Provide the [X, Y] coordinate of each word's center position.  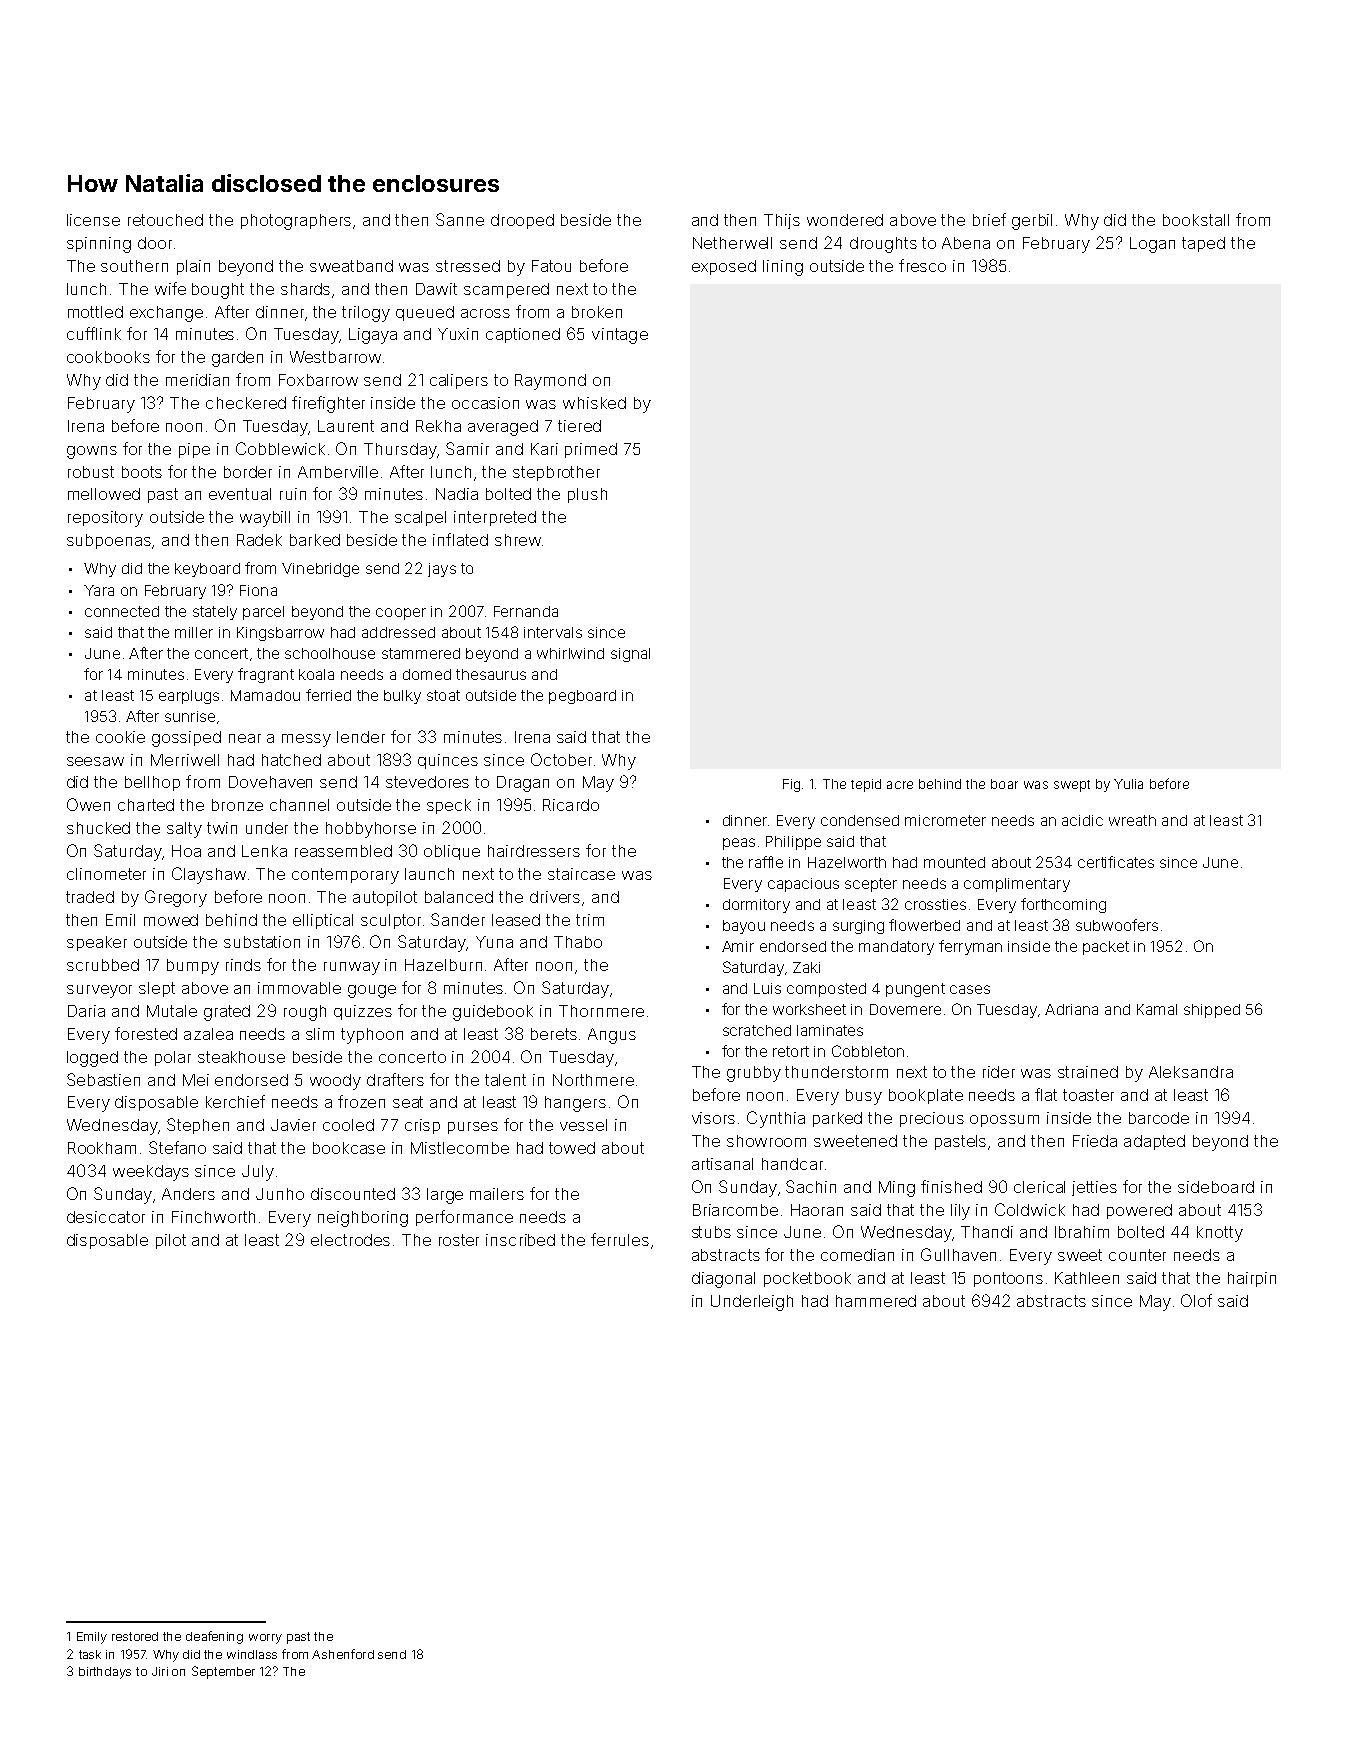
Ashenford [343, 1654]
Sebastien [103, 1079]
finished [951, 1186]
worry [265, 1639]
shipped [1212, 1011]
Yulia [1128, 784]
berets [554, 1034]
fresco [922, 265]
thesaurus [491, 674]
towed [572, 1148]
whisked [594, 403]
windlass [252, 1654]
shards [305, 289]
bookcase [349, 1148]
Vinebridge [320, 570]
